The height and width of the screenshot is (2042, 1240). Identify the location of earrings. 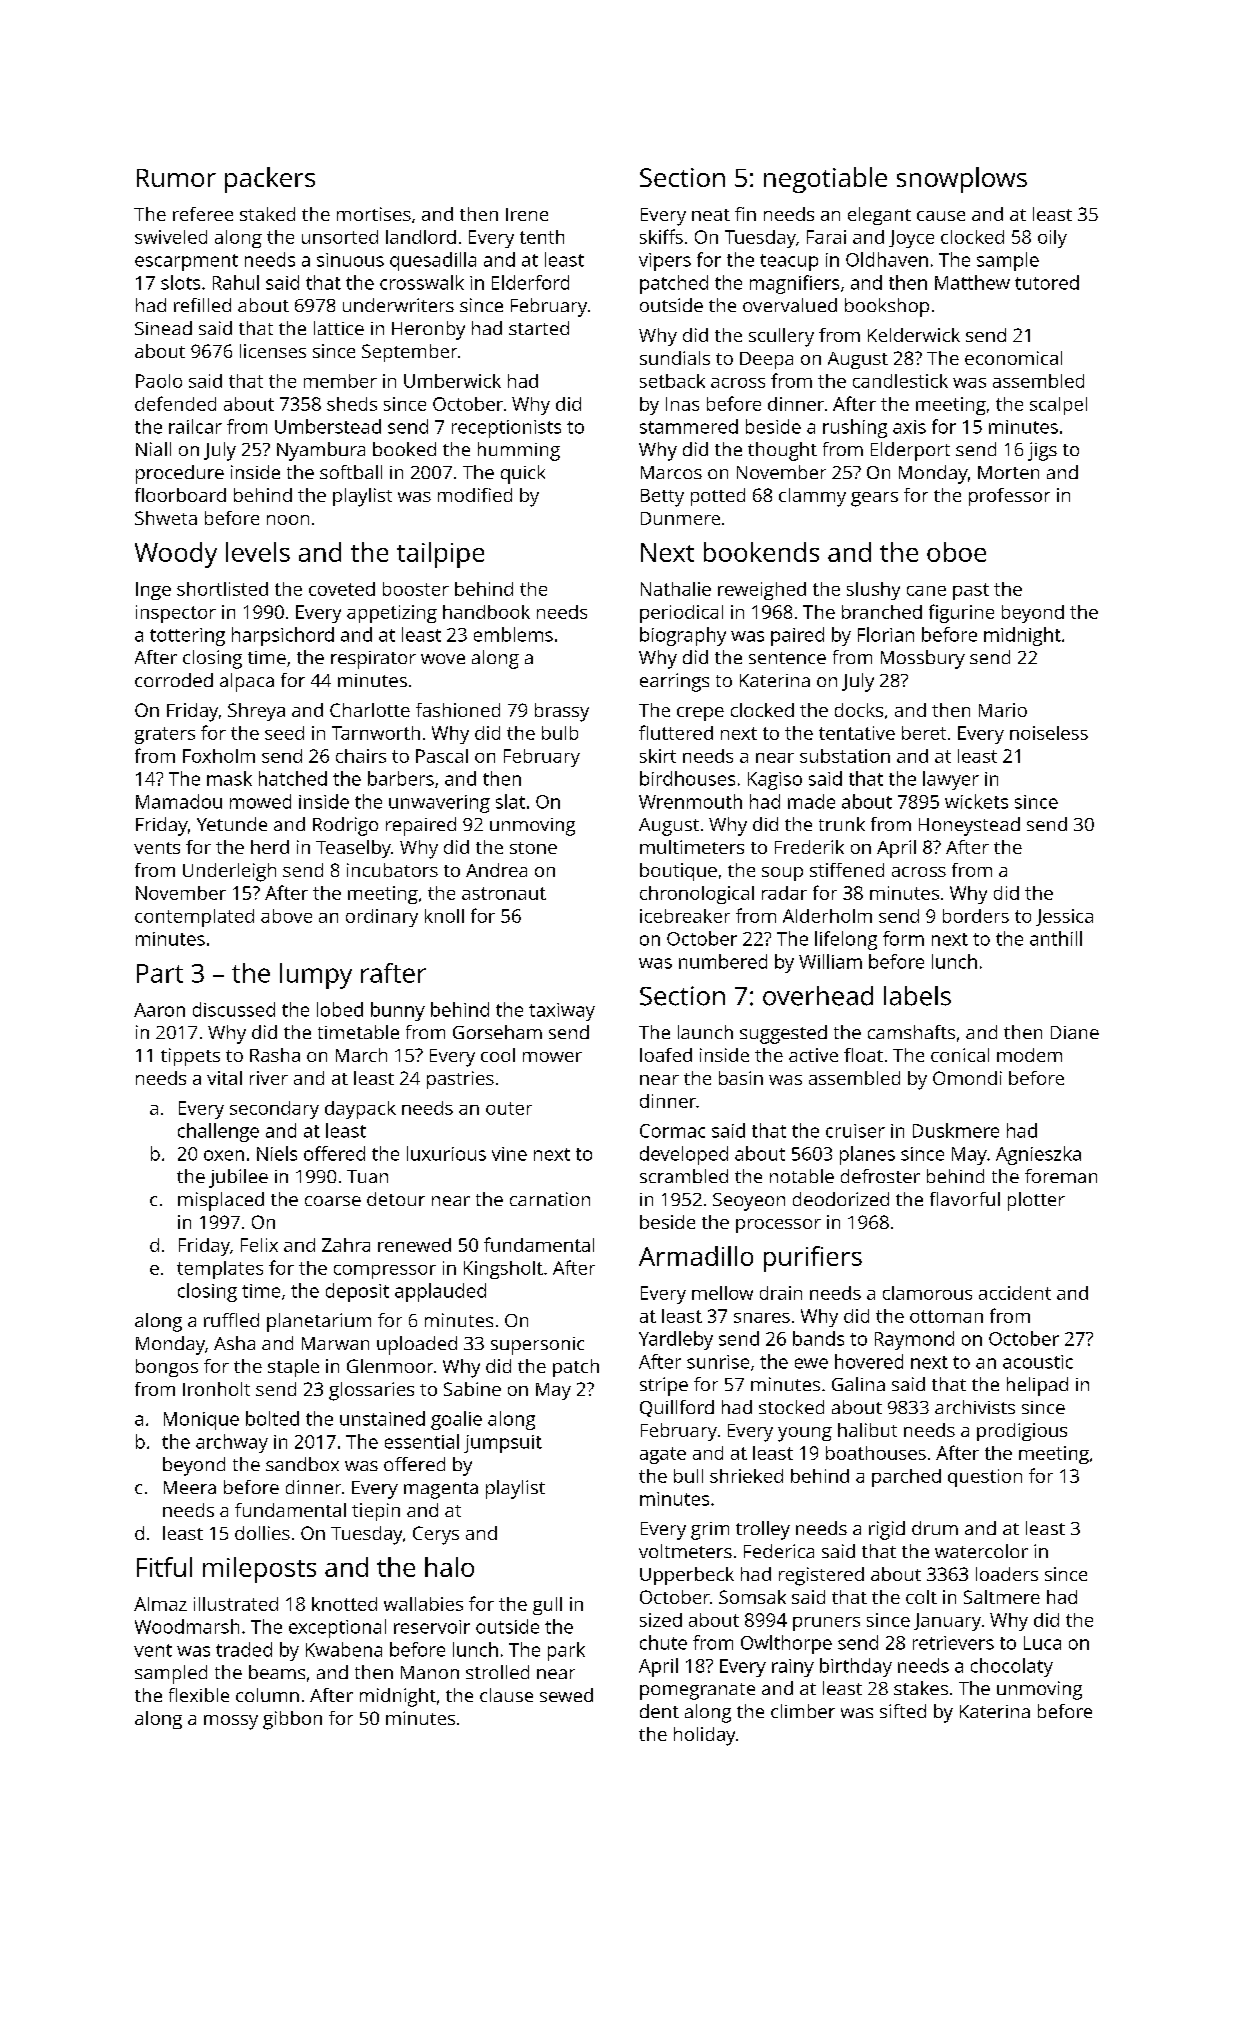
(674, 682).
